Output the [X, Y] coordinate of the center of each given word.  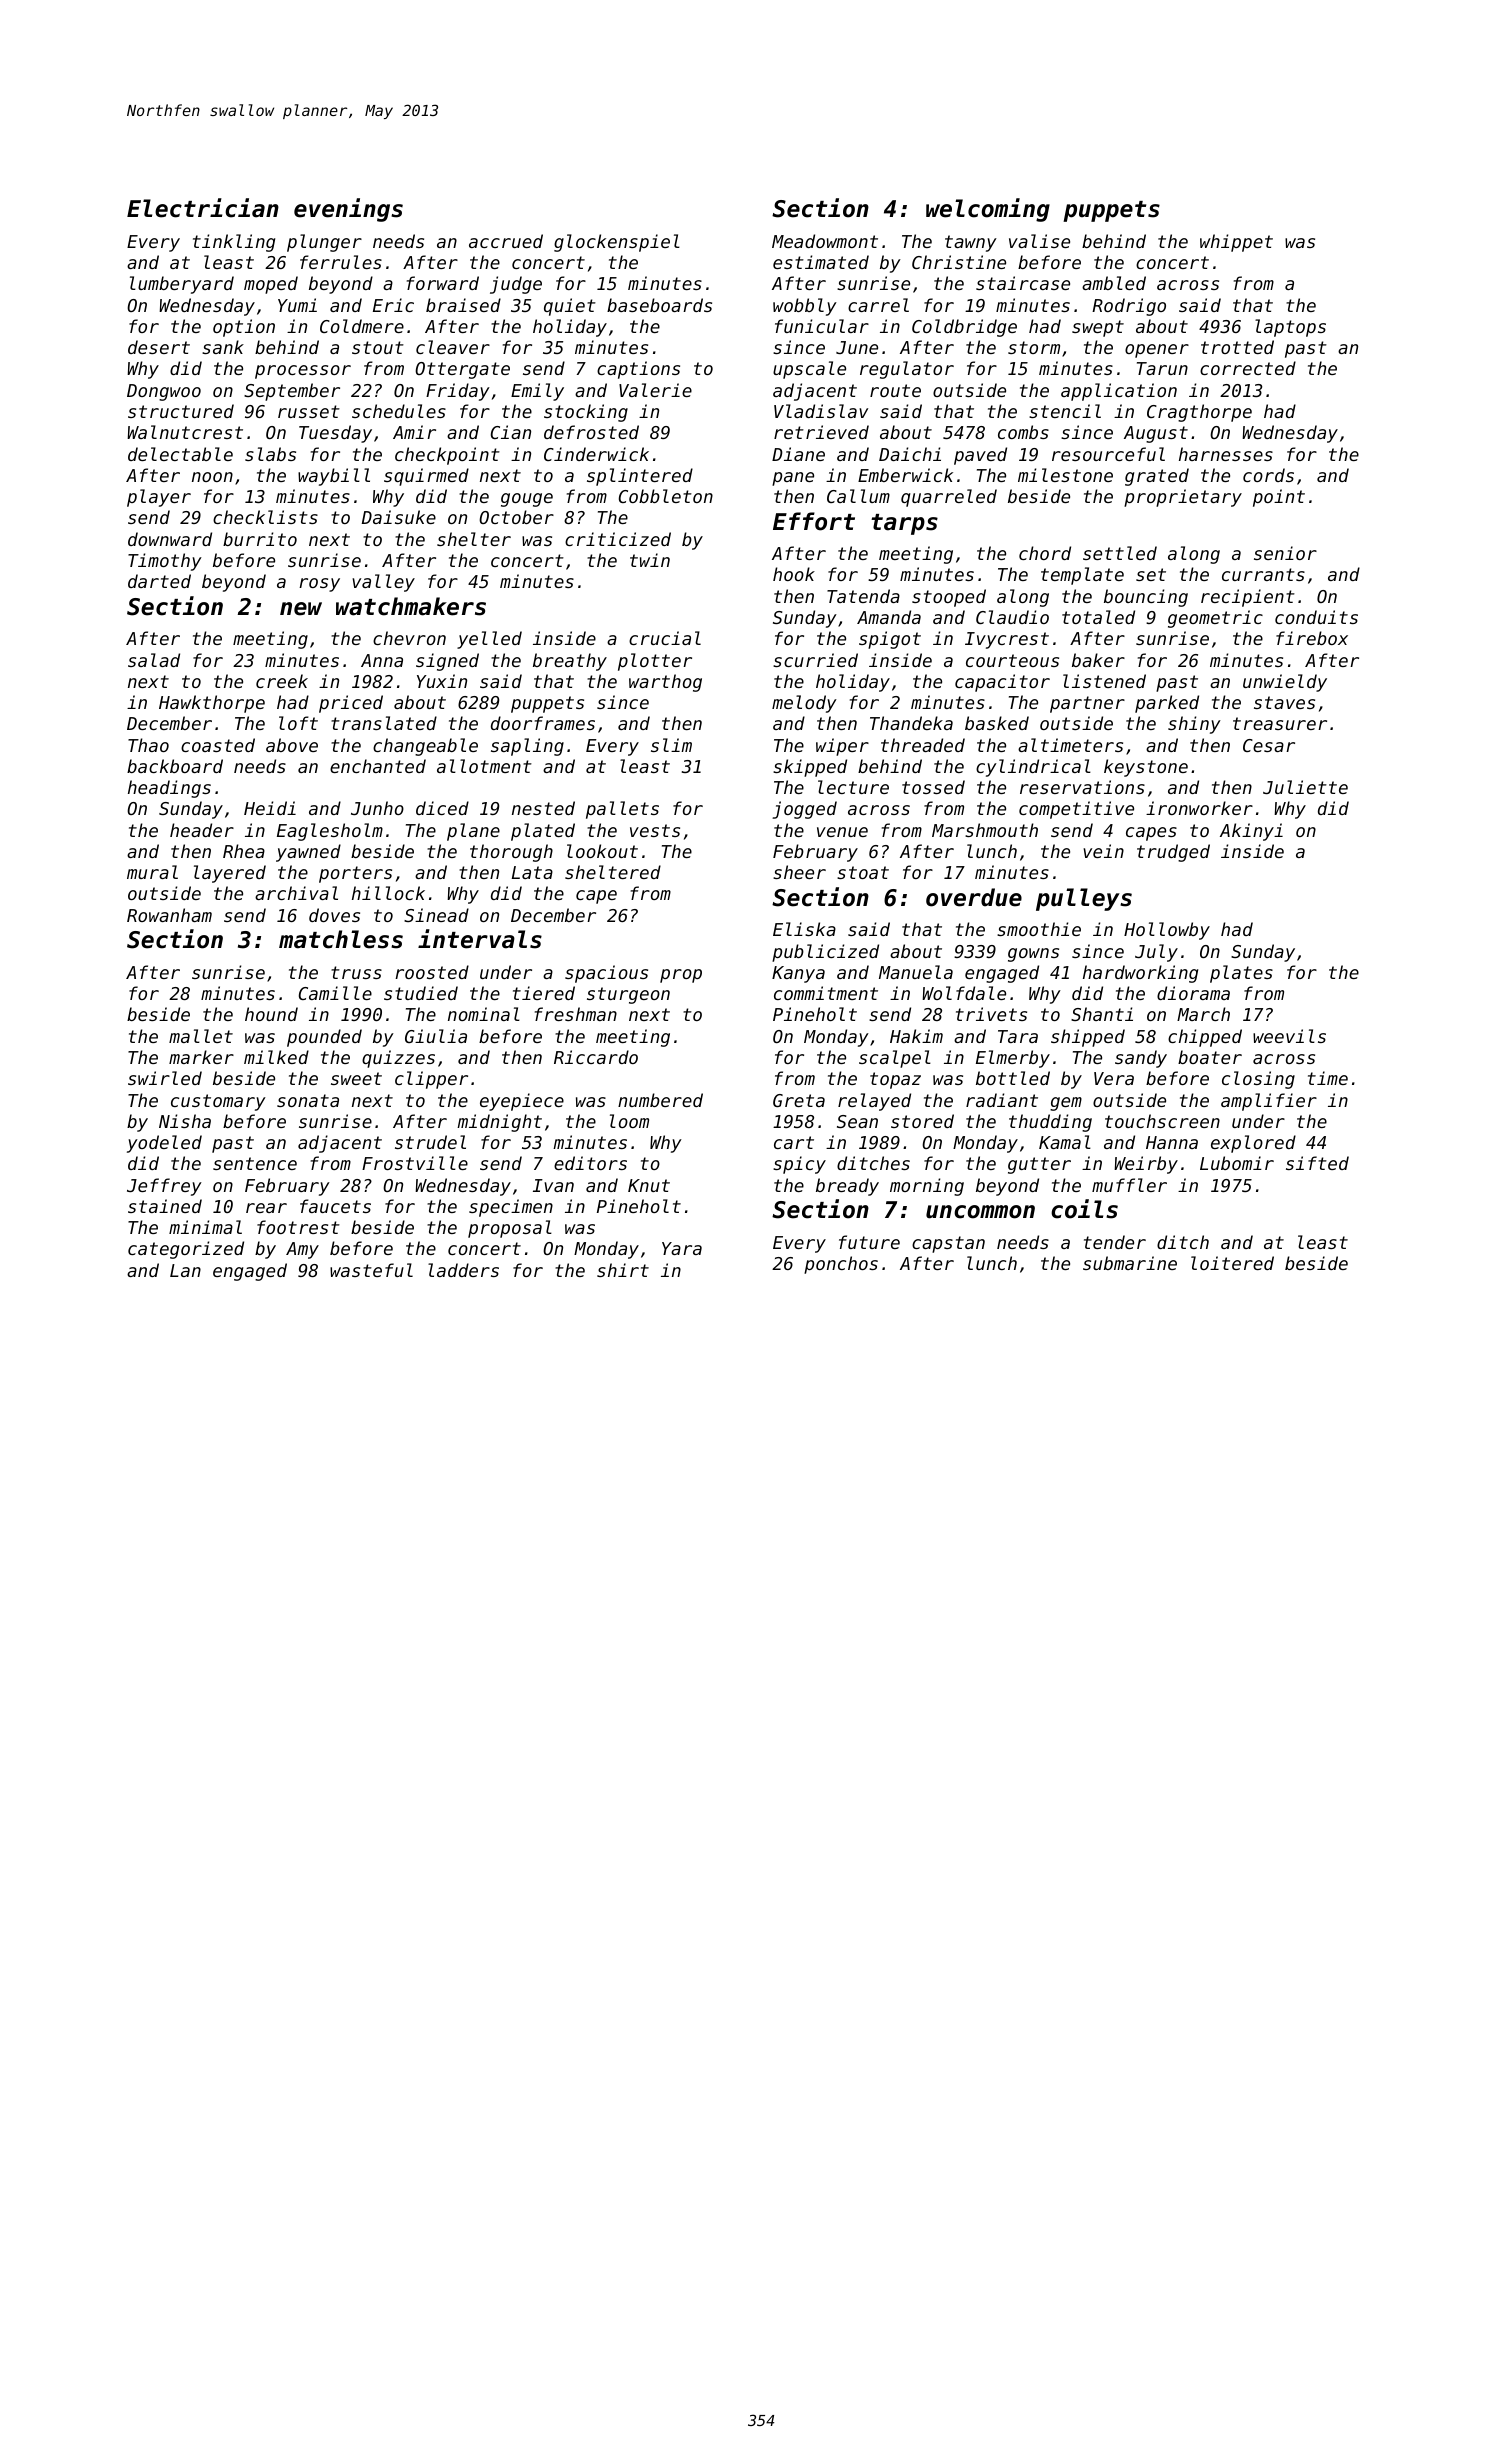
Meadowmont [825, 241]
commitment [826, 993]
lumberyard [182, 285]
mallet [201, 1036]
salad [154, 660]
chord [1045, 553]
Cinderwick [596, 454]
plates [1241, 974]
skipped [810, 768]
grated [1157, 477]
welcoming [988, 210]
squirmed [426, 477]
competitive [1076, 810]
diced [442, 808]
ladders [463, 1270]
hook [794, 574]
